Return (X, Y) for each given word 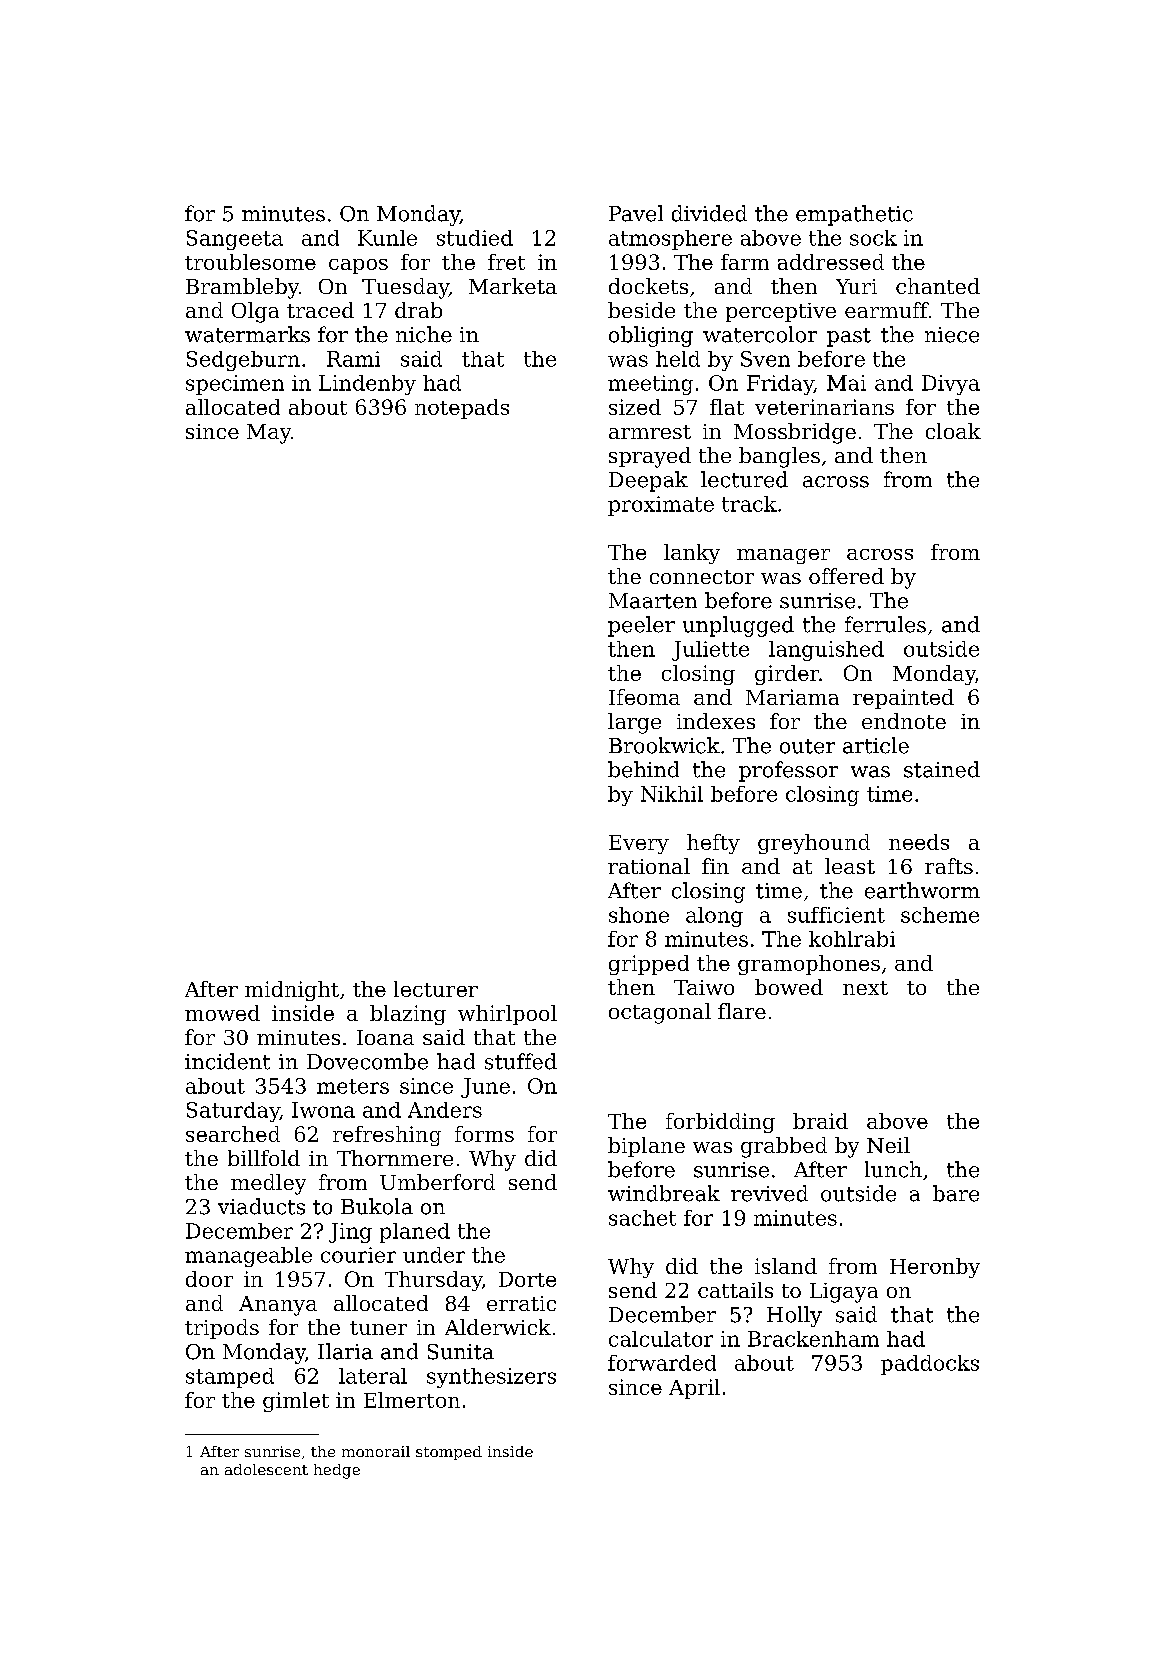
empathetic (854, 215)
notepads (462, 409)
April (694, 1389)
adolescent (266, 1469)
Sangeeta (235, 240)
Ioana (385, 1037)
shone (639, 915)
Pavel (636, 213)
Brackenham (813, 1339)
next (865, 988)
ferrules (885, 624)
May (269, 434)
